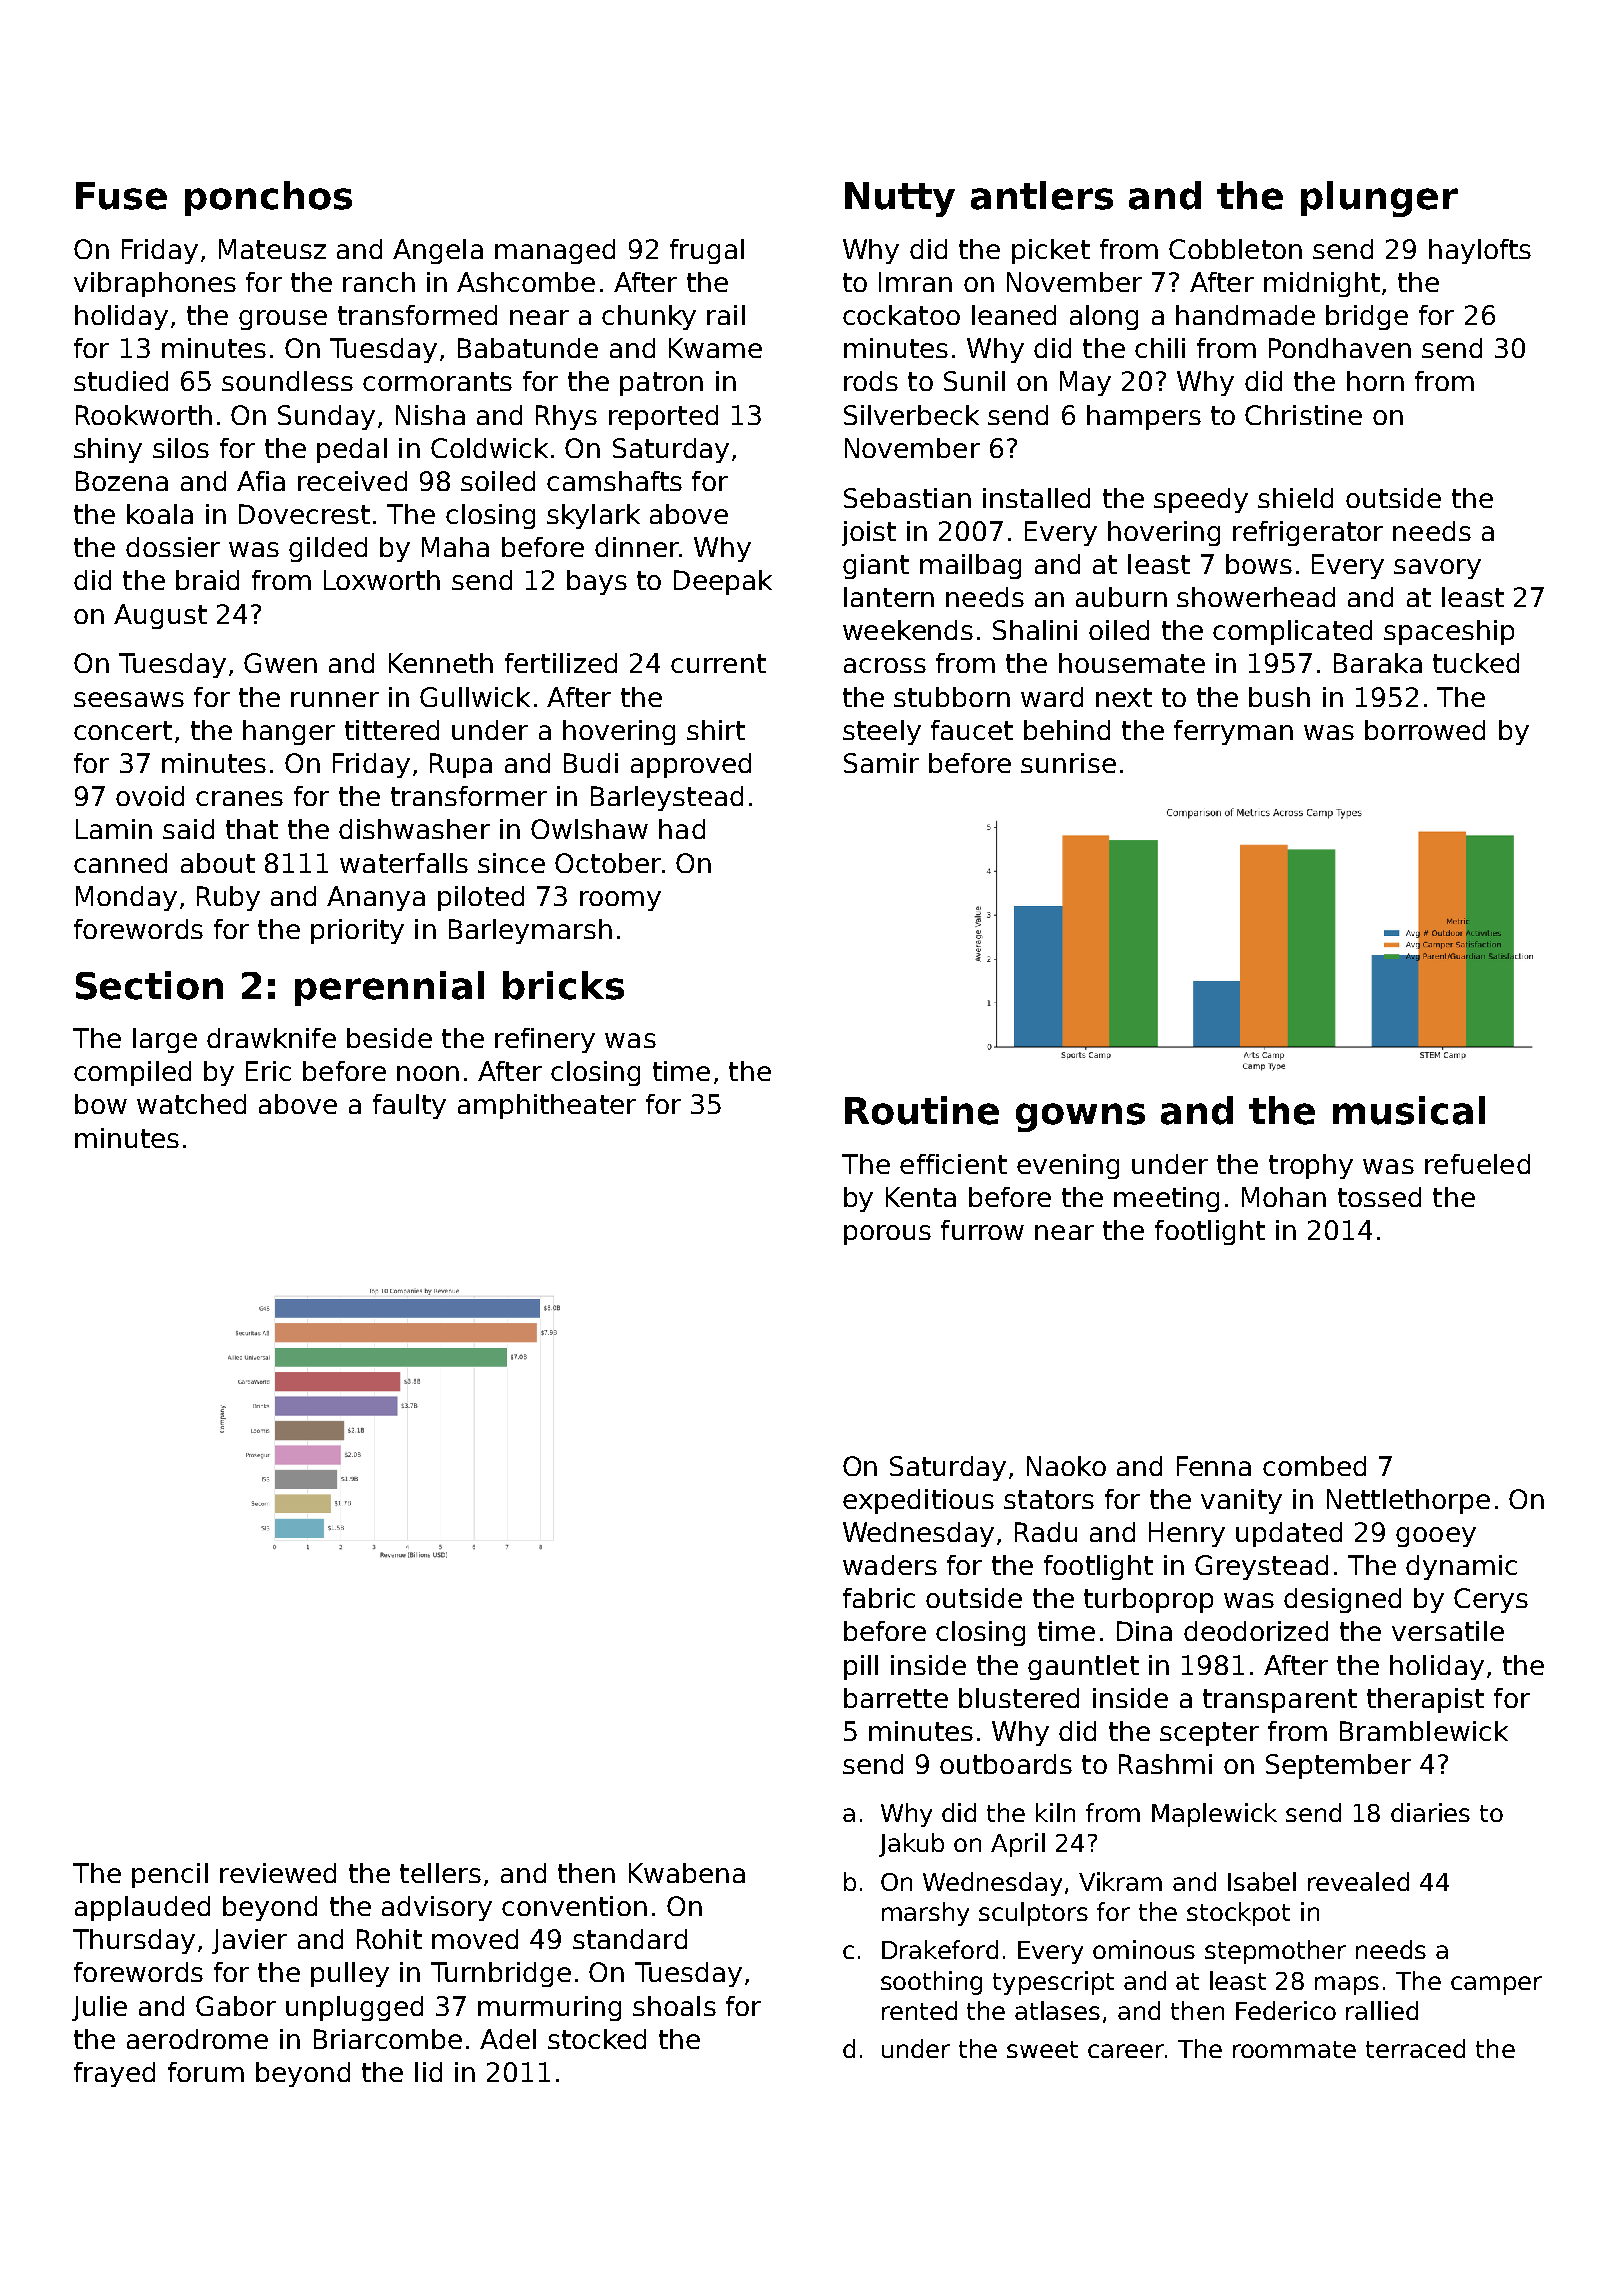 The width and height of the screenshot is (1620, 2292). What do you see at coordinates (1235, 249) in the screenshot?
I see `Cobbleton` at bounding box center [1235, 249].
